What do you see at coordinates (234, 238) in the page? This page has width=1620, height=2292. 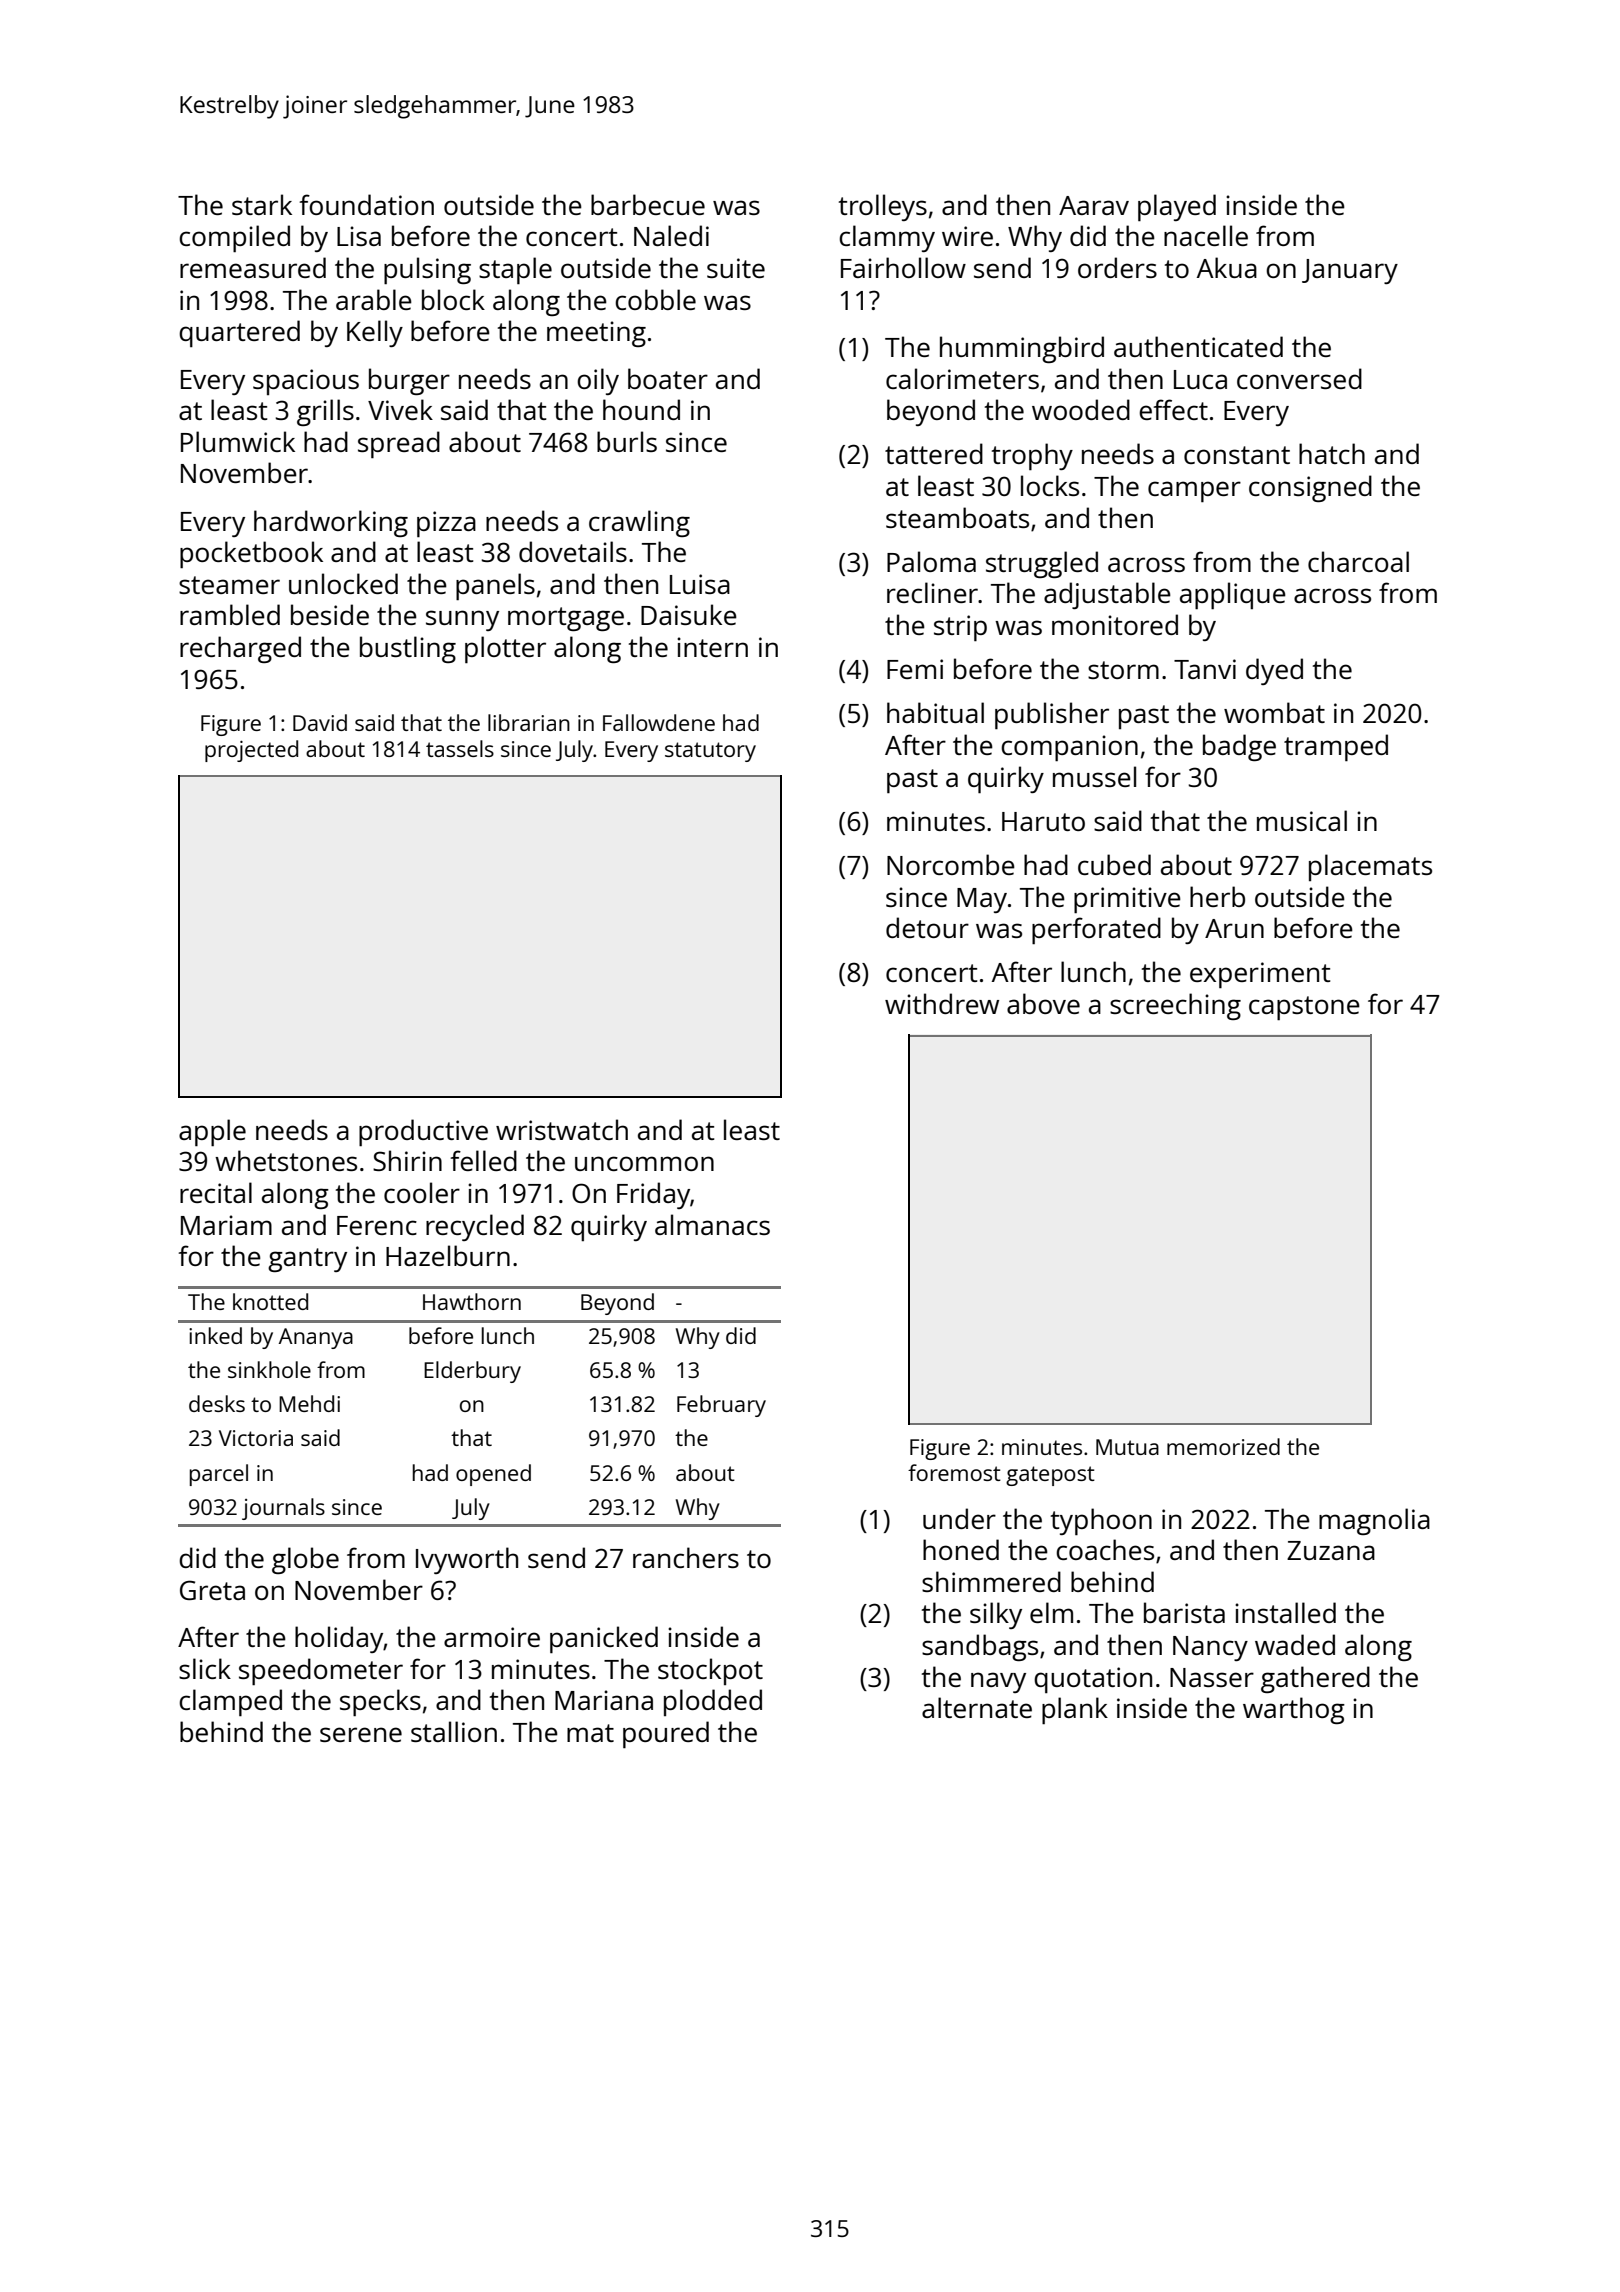 I see `compiled` at bounding box center [234, 238].
